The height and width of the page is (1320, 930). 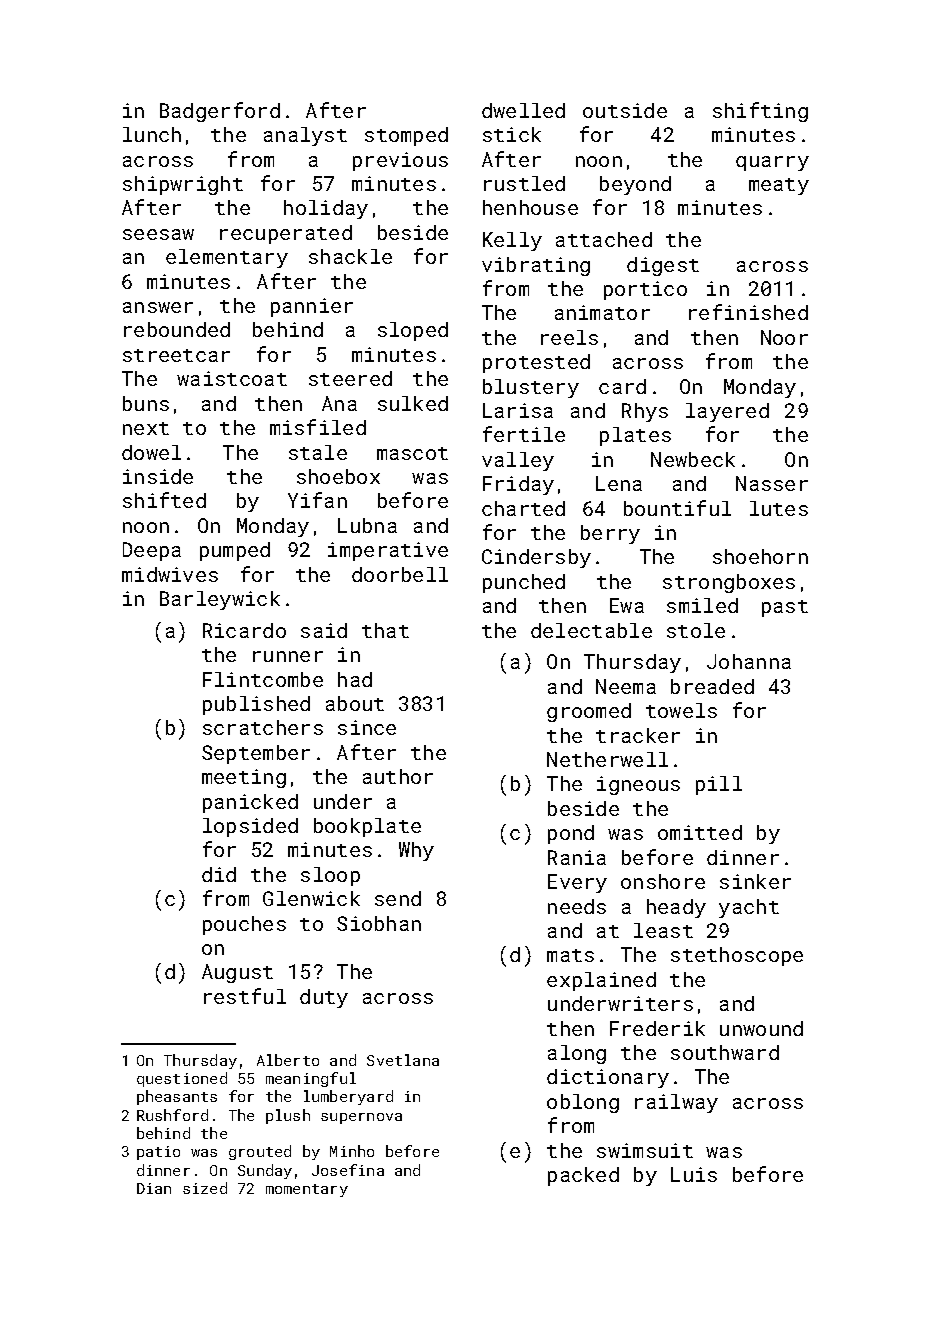 I want to click on Alberto, so click(x=288, y=1060).
